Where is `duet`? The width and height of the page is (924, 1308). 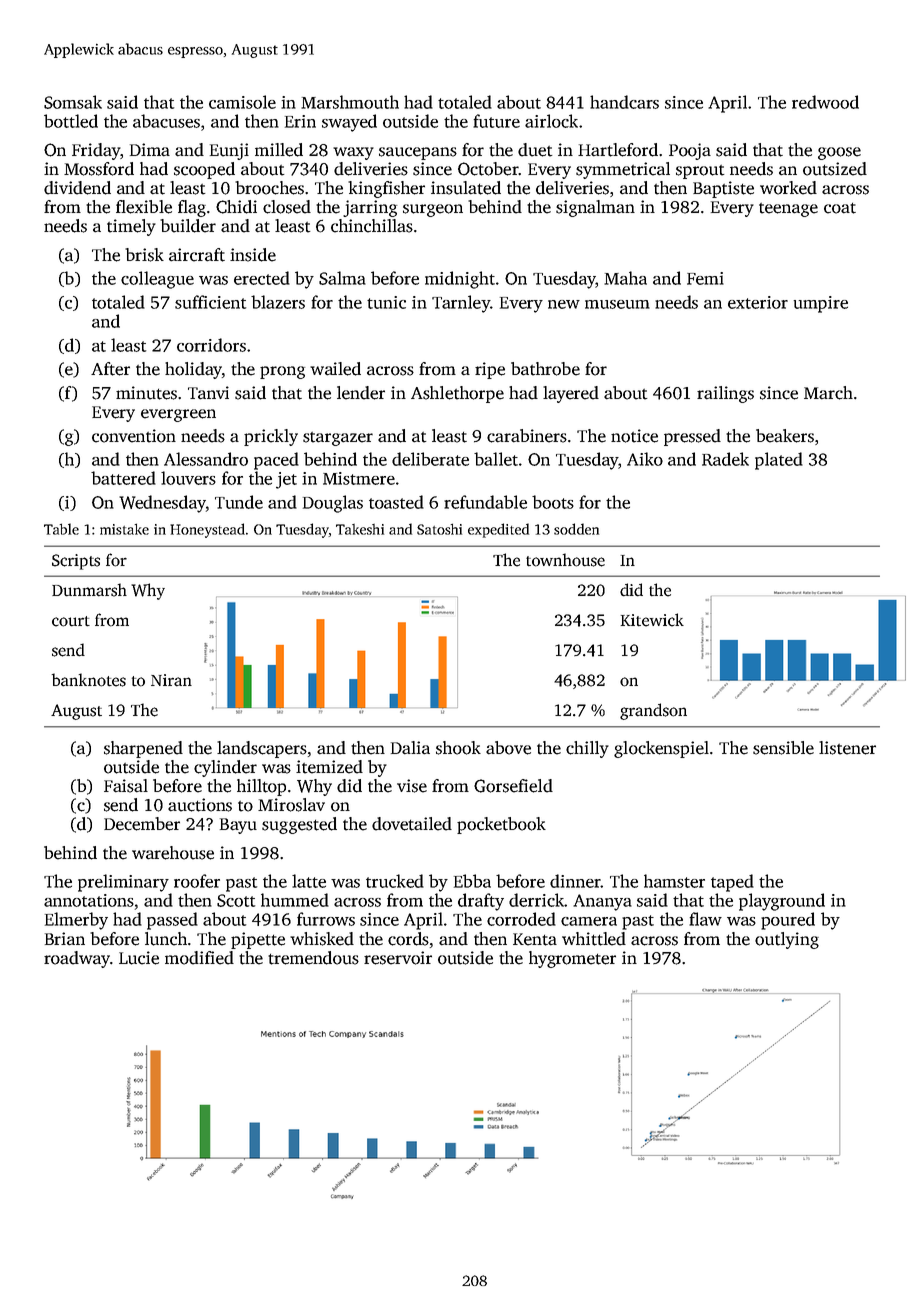
duet is located at coordinates (535, 150).
